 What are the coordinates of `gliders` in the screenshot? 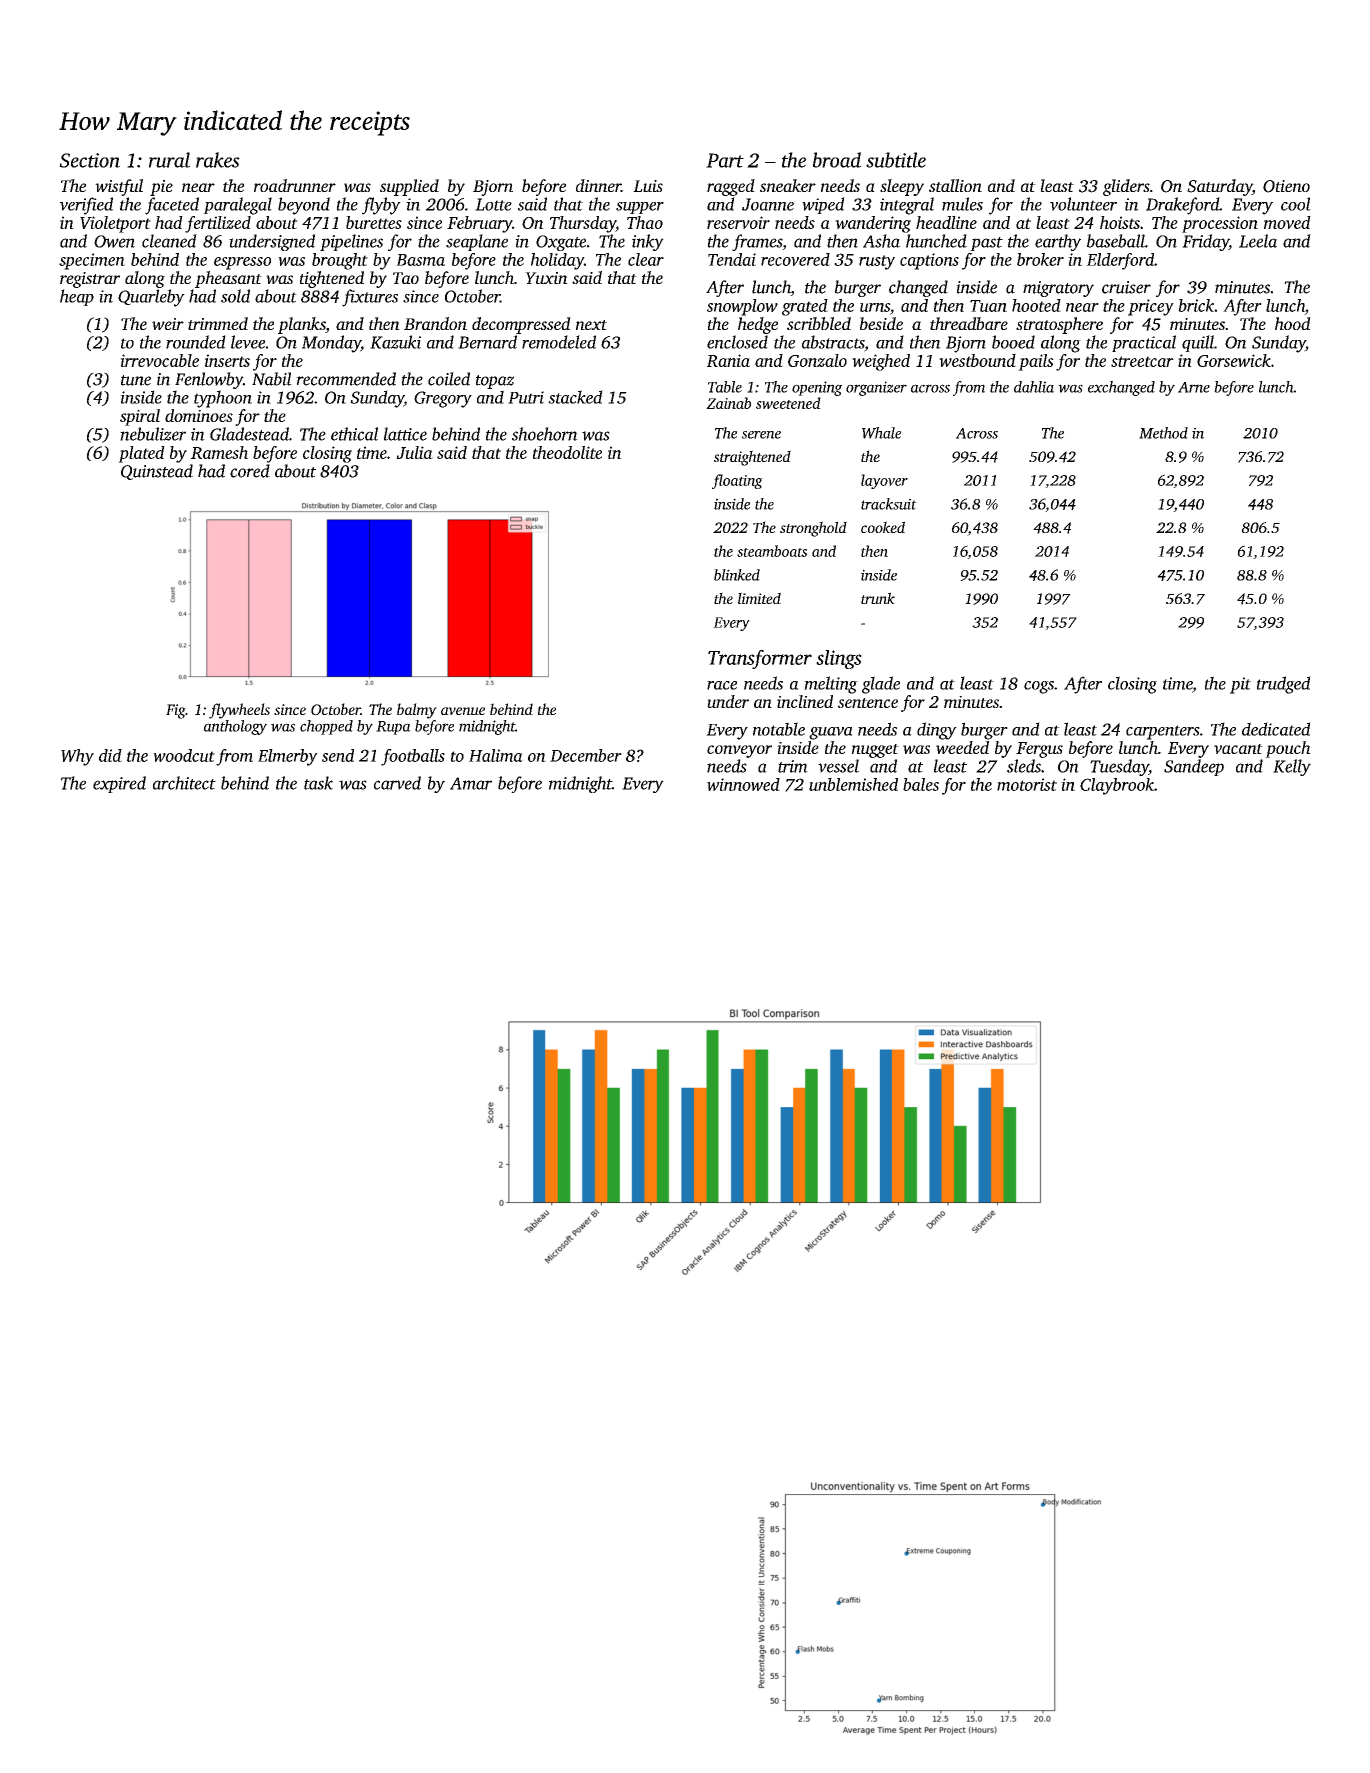 It's located at (1126, 187).
